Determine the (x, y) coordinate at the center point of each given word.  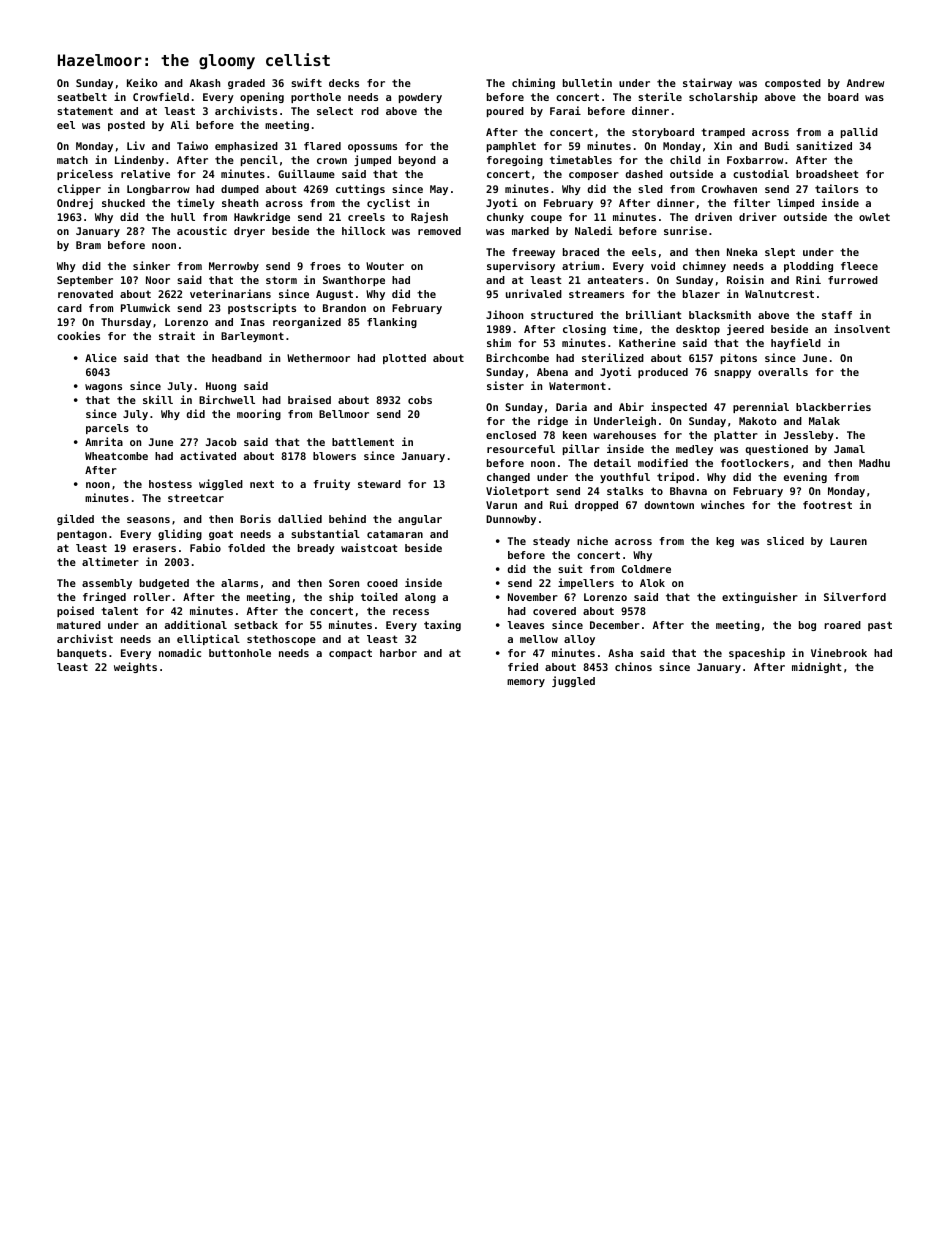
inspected (679, 407)
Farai (565, 110)
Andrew (865, 83)
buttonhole (240, 653)
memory (526, 683)
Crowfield (161, 96)
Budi (777, 145)
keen (575, 435)
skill (158, 399)
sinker (151, 265)
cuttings (360, 189)
